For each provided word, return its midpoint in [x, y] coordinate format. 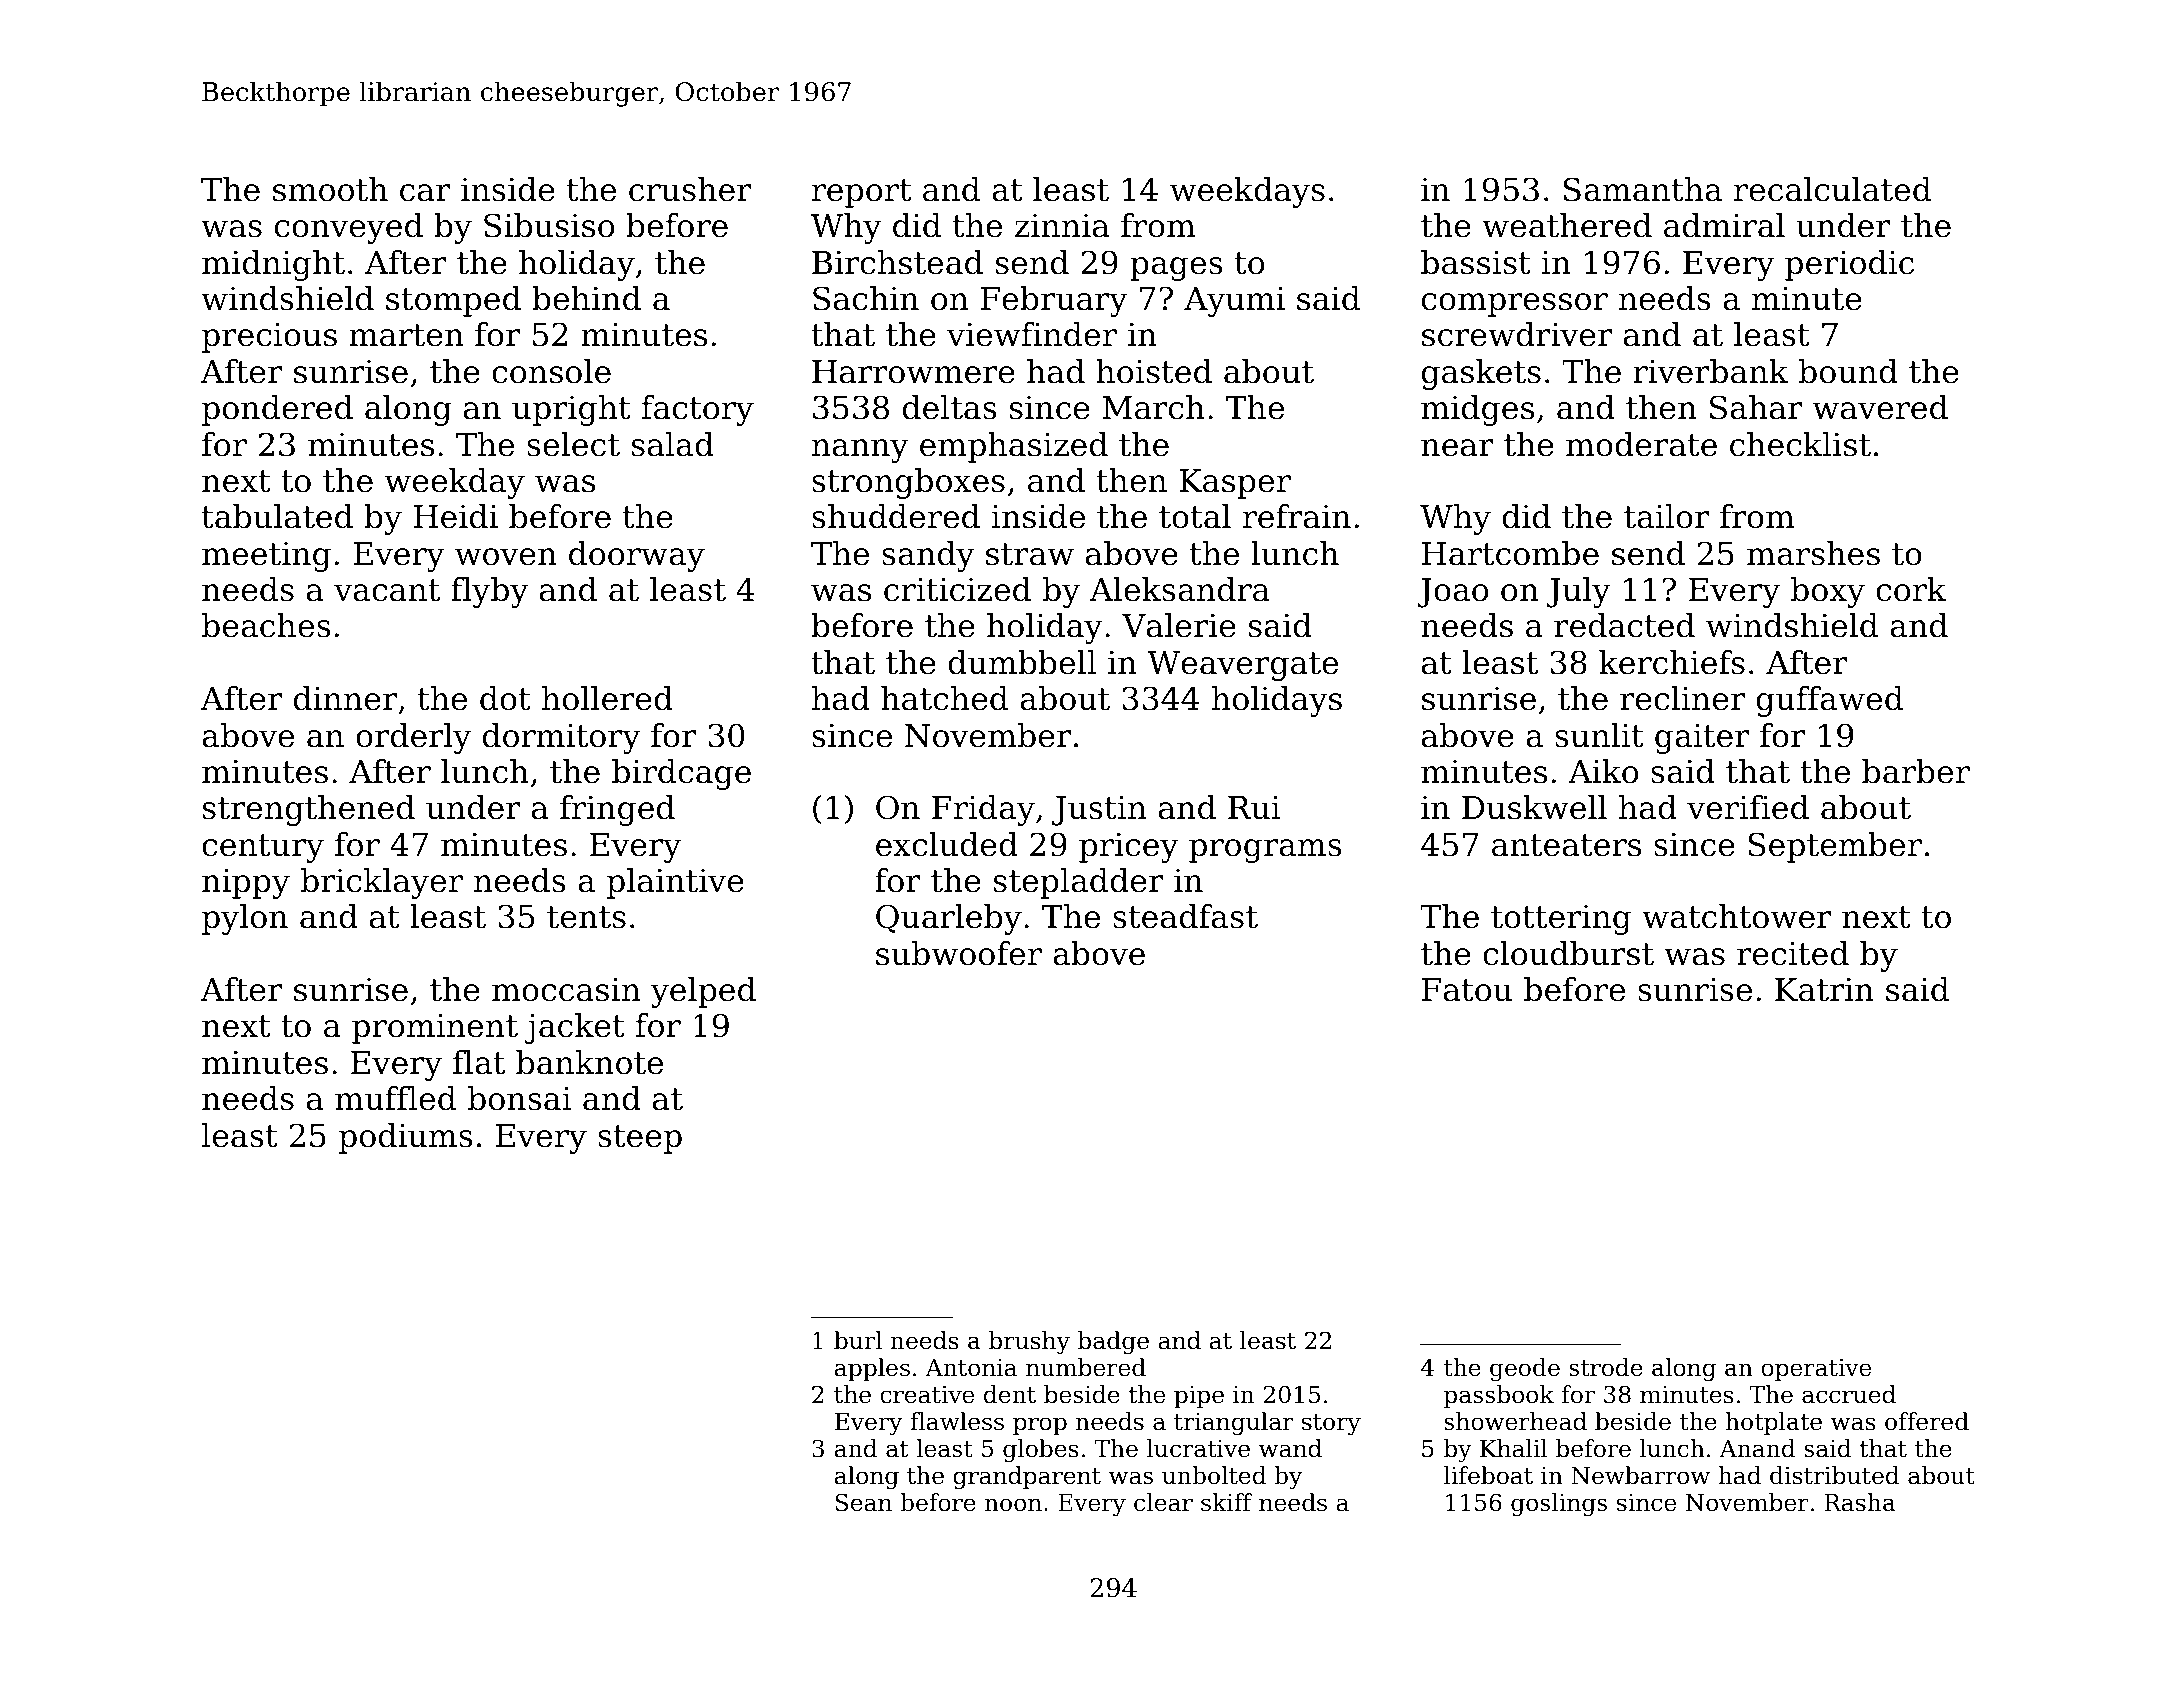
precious [269, 338]
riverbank [1710, 371]
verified [1748, 807]
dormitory [562, 738]
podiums [406, 1138]
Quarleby [949, 919]
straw [1030, 554]
